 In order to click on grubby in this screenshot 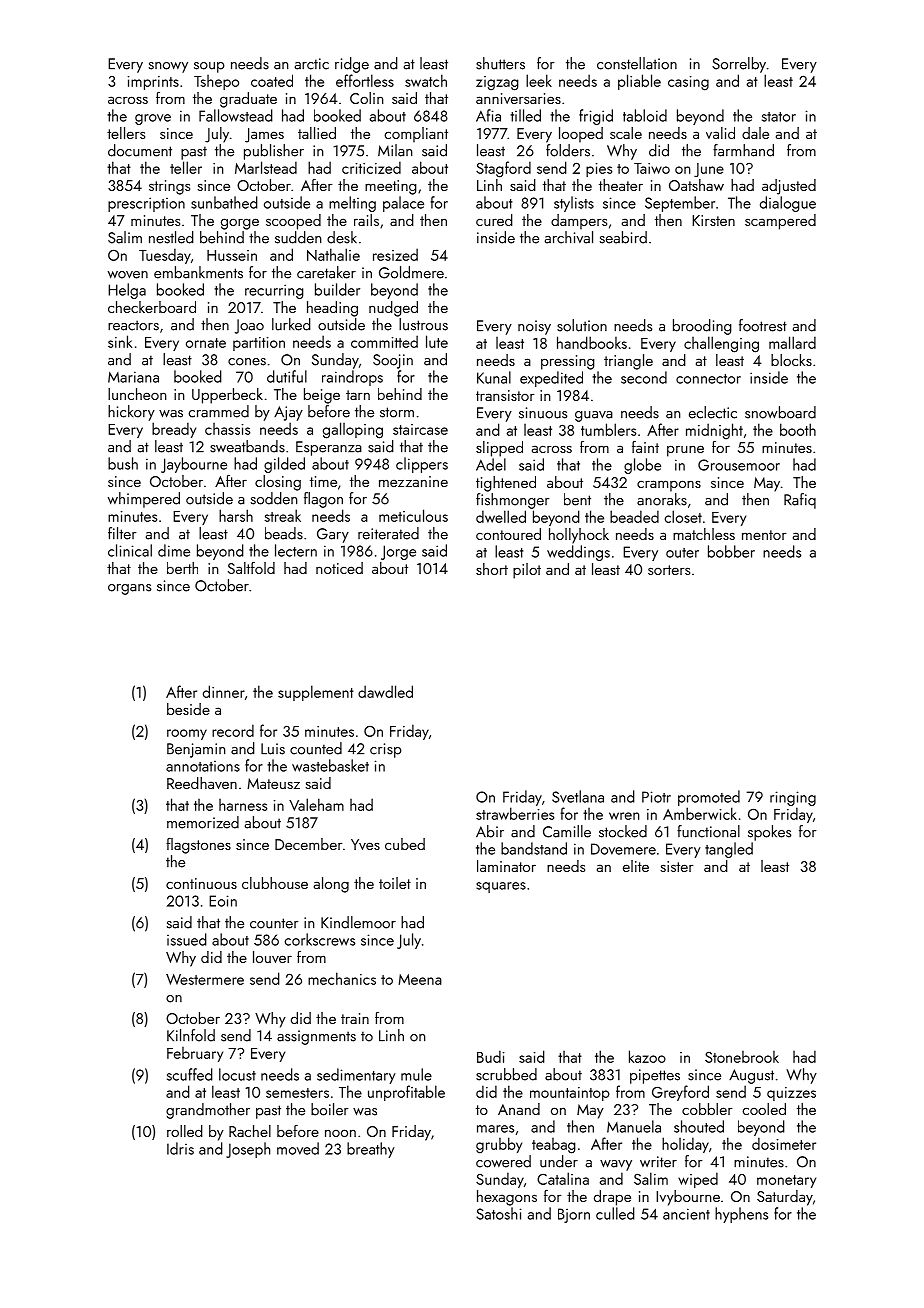, I will do `click(499, 1145)`.
